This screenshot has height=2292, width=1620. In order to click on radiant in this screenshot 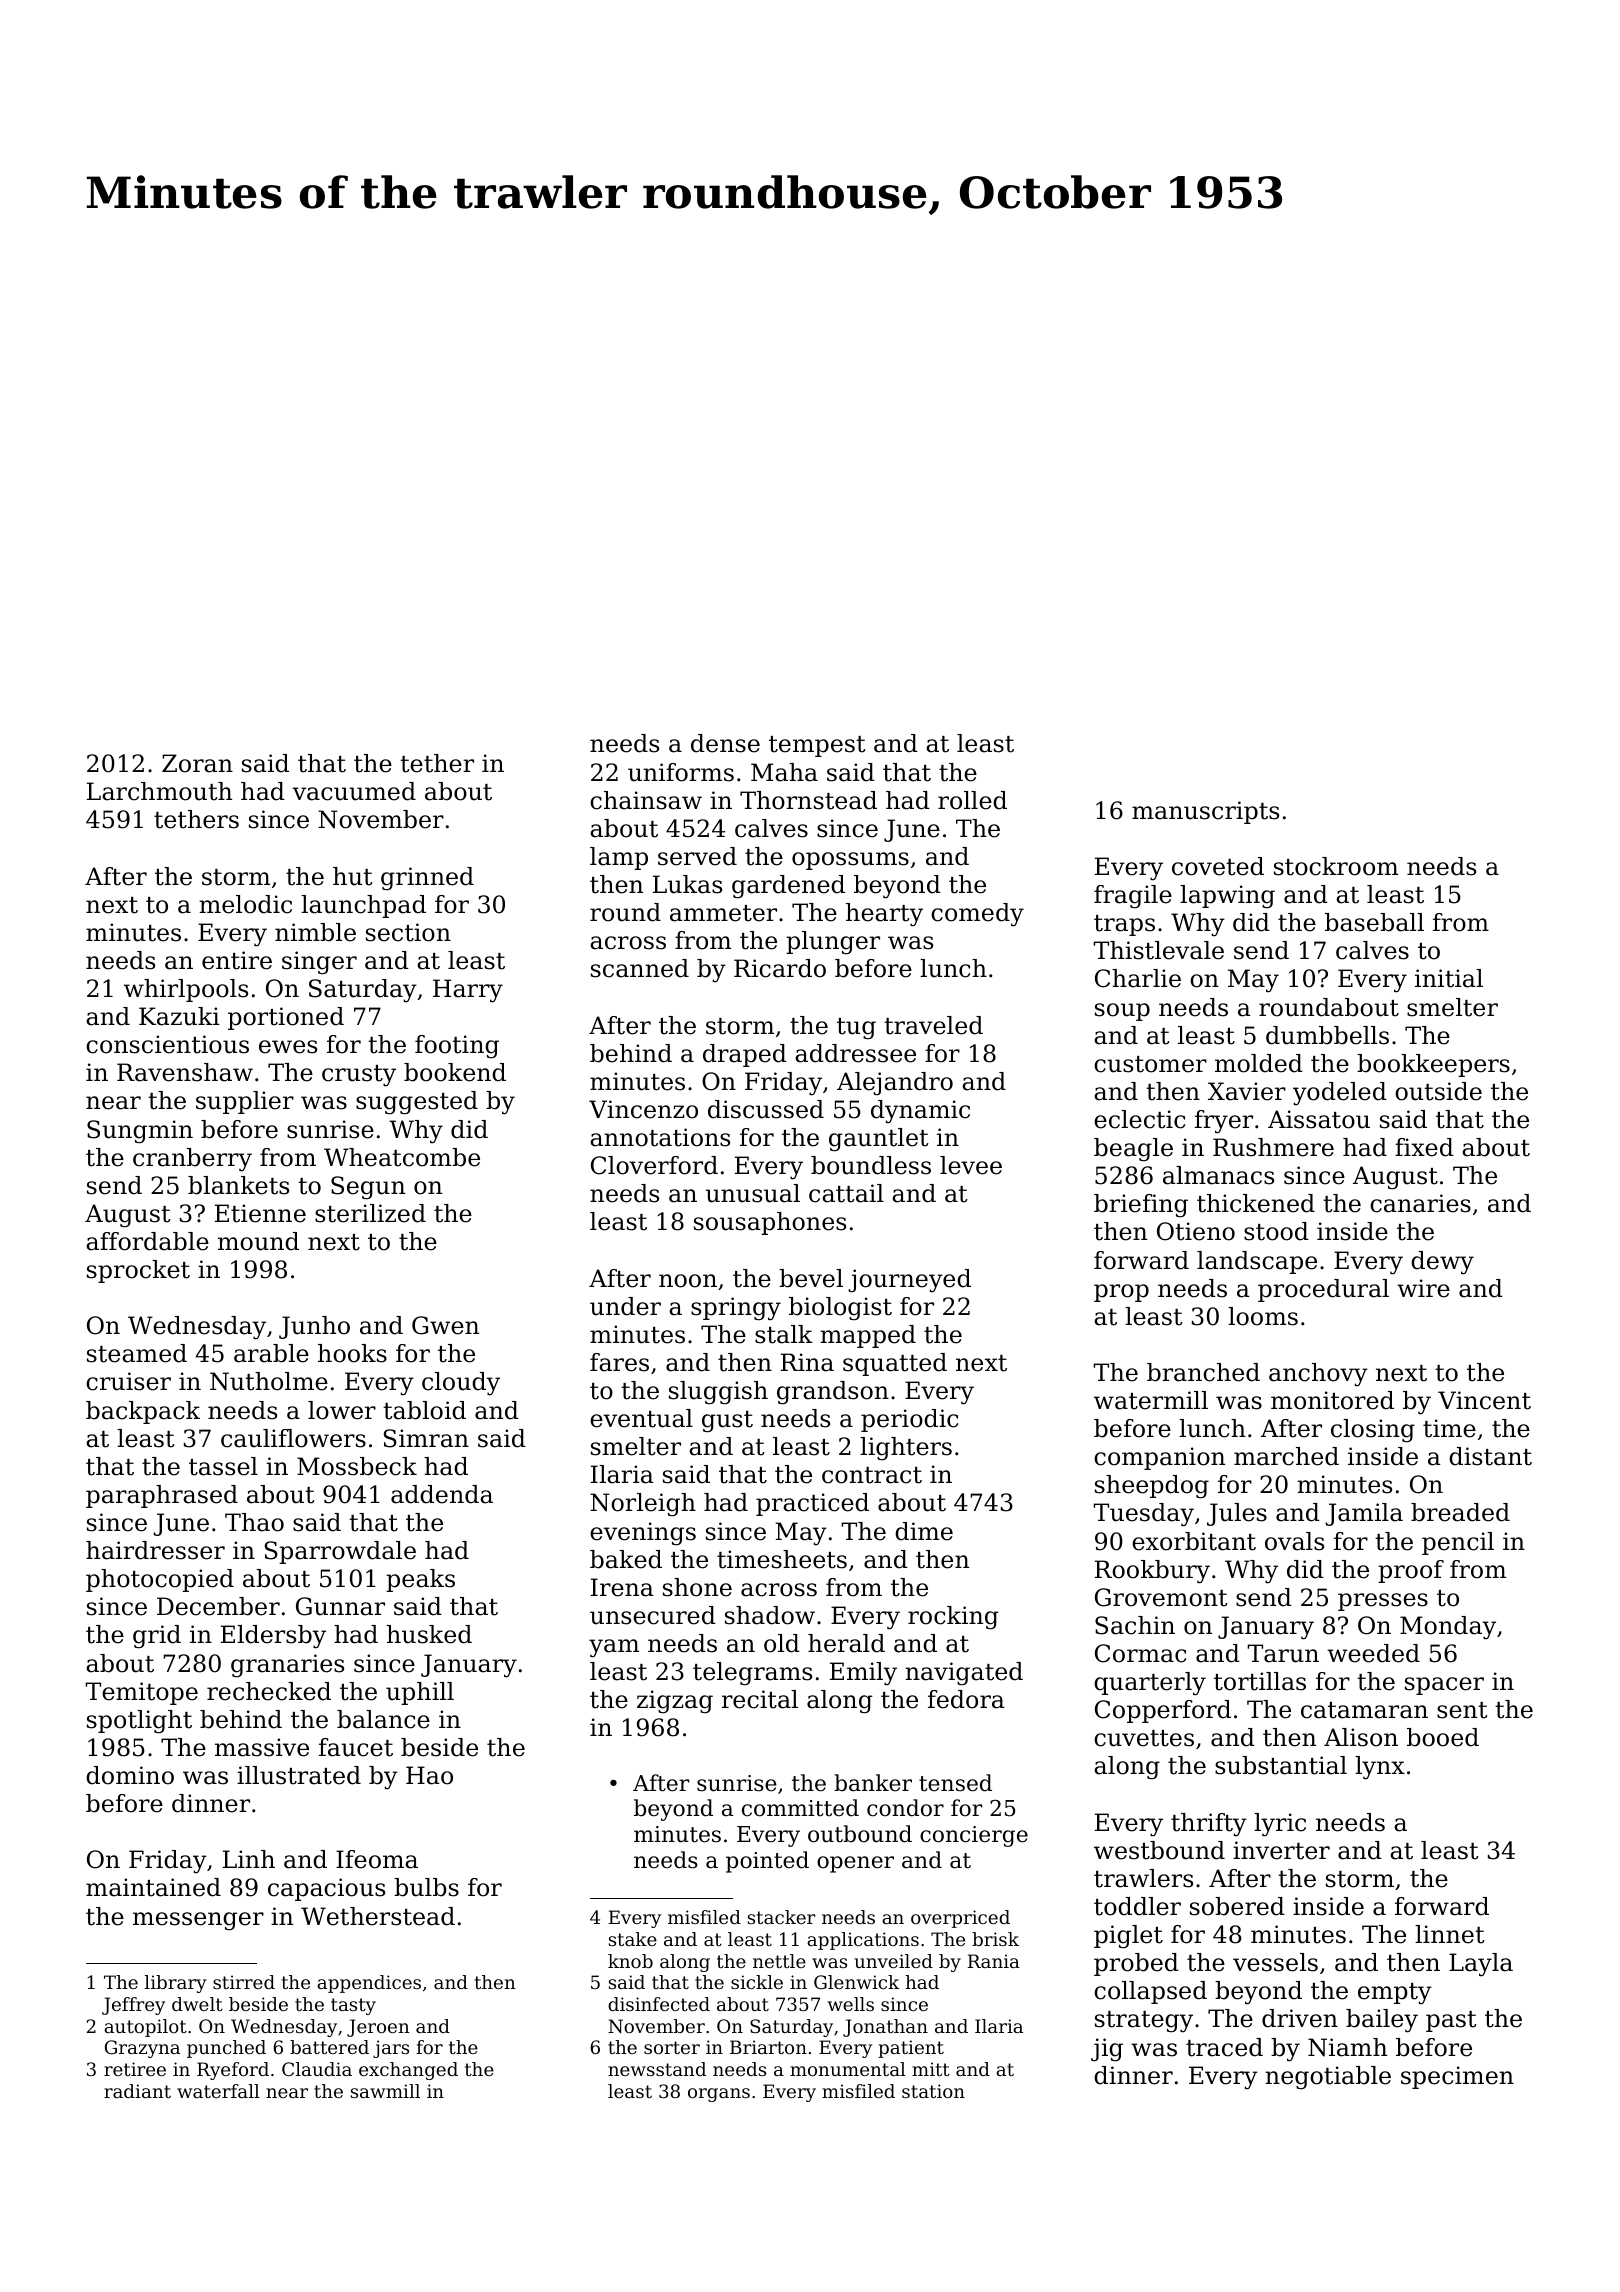, I will do `click(137, 2091)`.
